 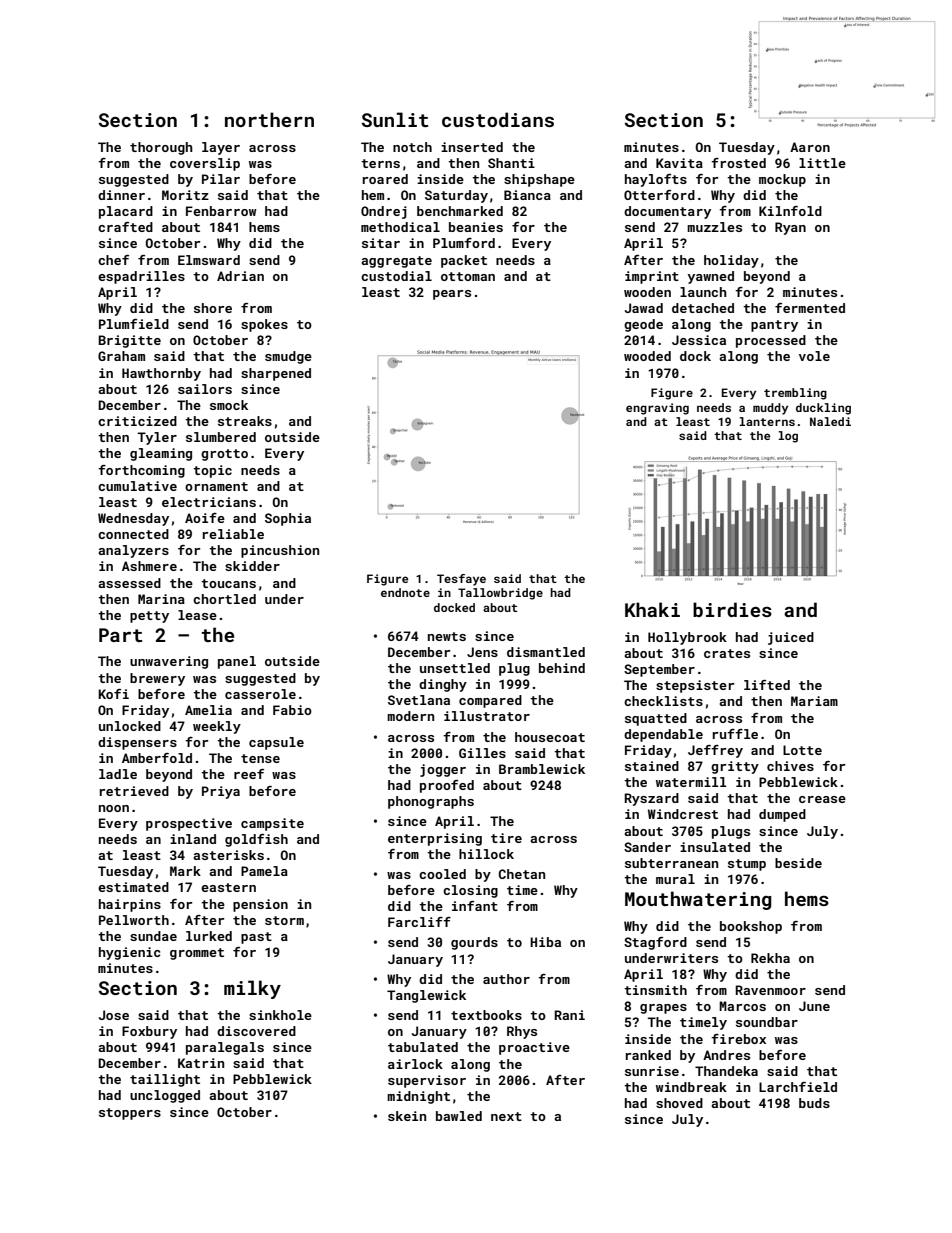 What do you see at coordinates (130, 1114) in the document?
I see `stoppers` at bounding box center [130, 1114].
